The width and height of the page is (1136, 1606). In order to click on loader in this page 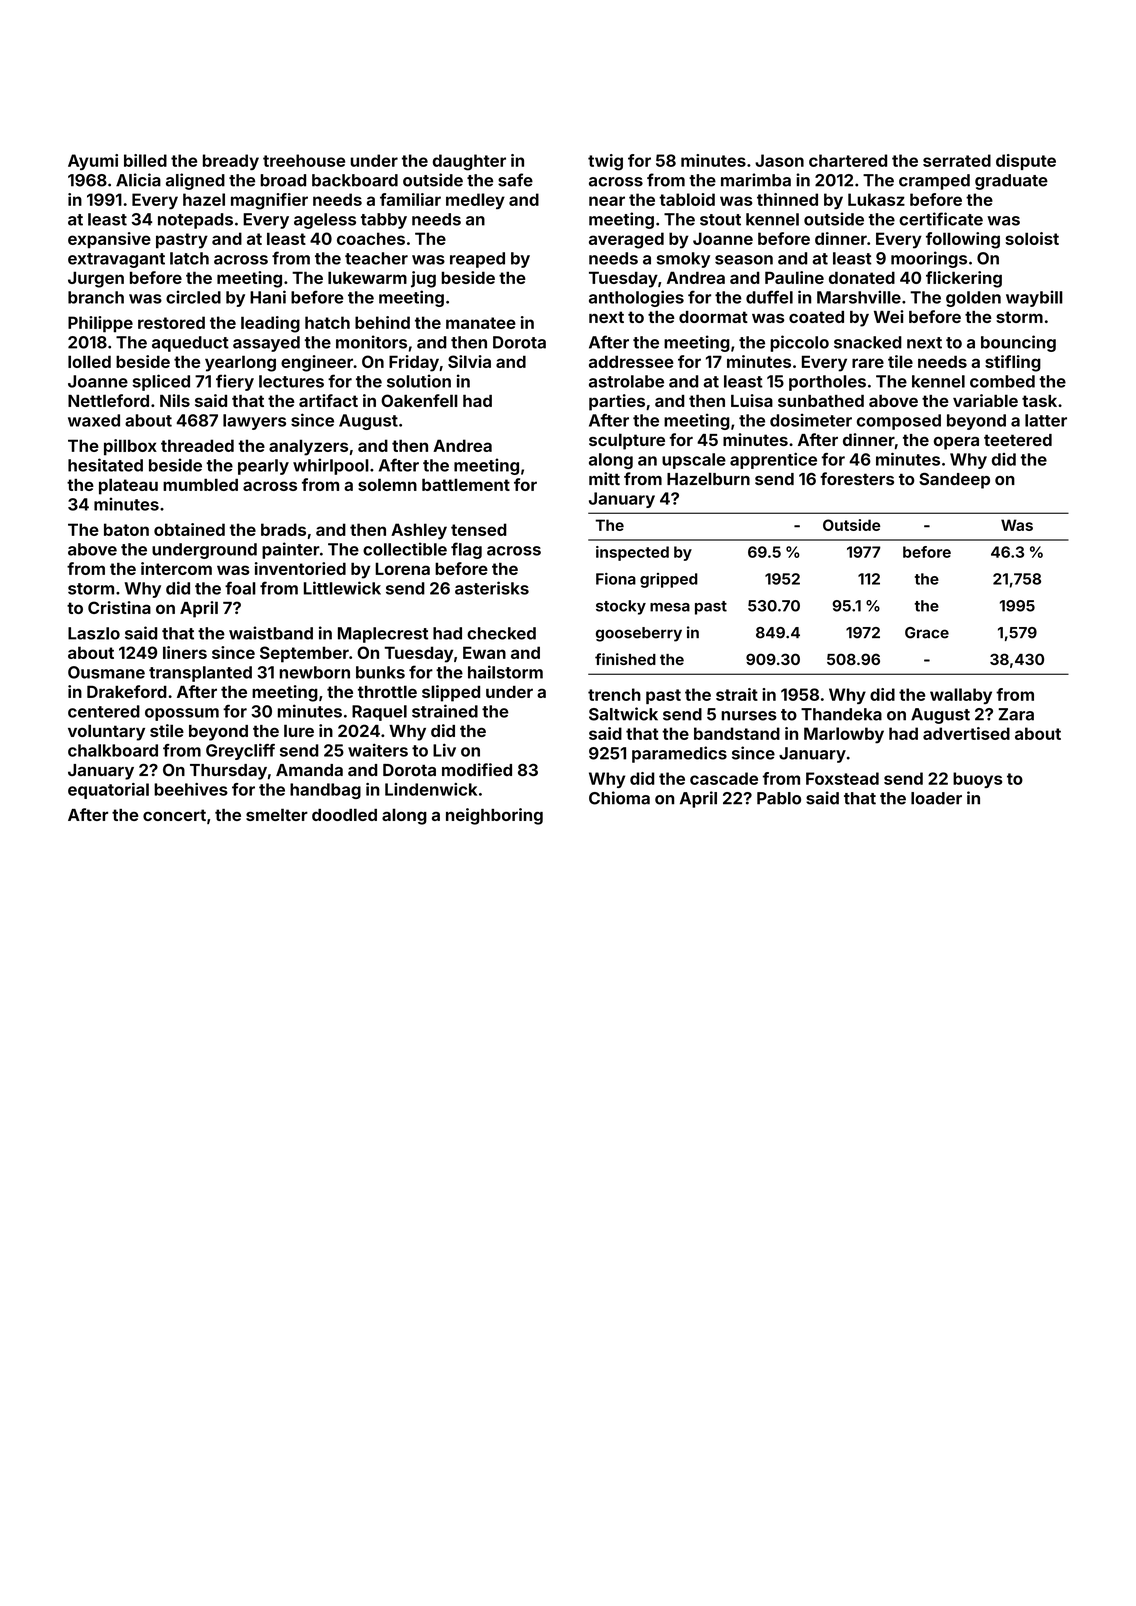, I will do `click(936, 798)`.
